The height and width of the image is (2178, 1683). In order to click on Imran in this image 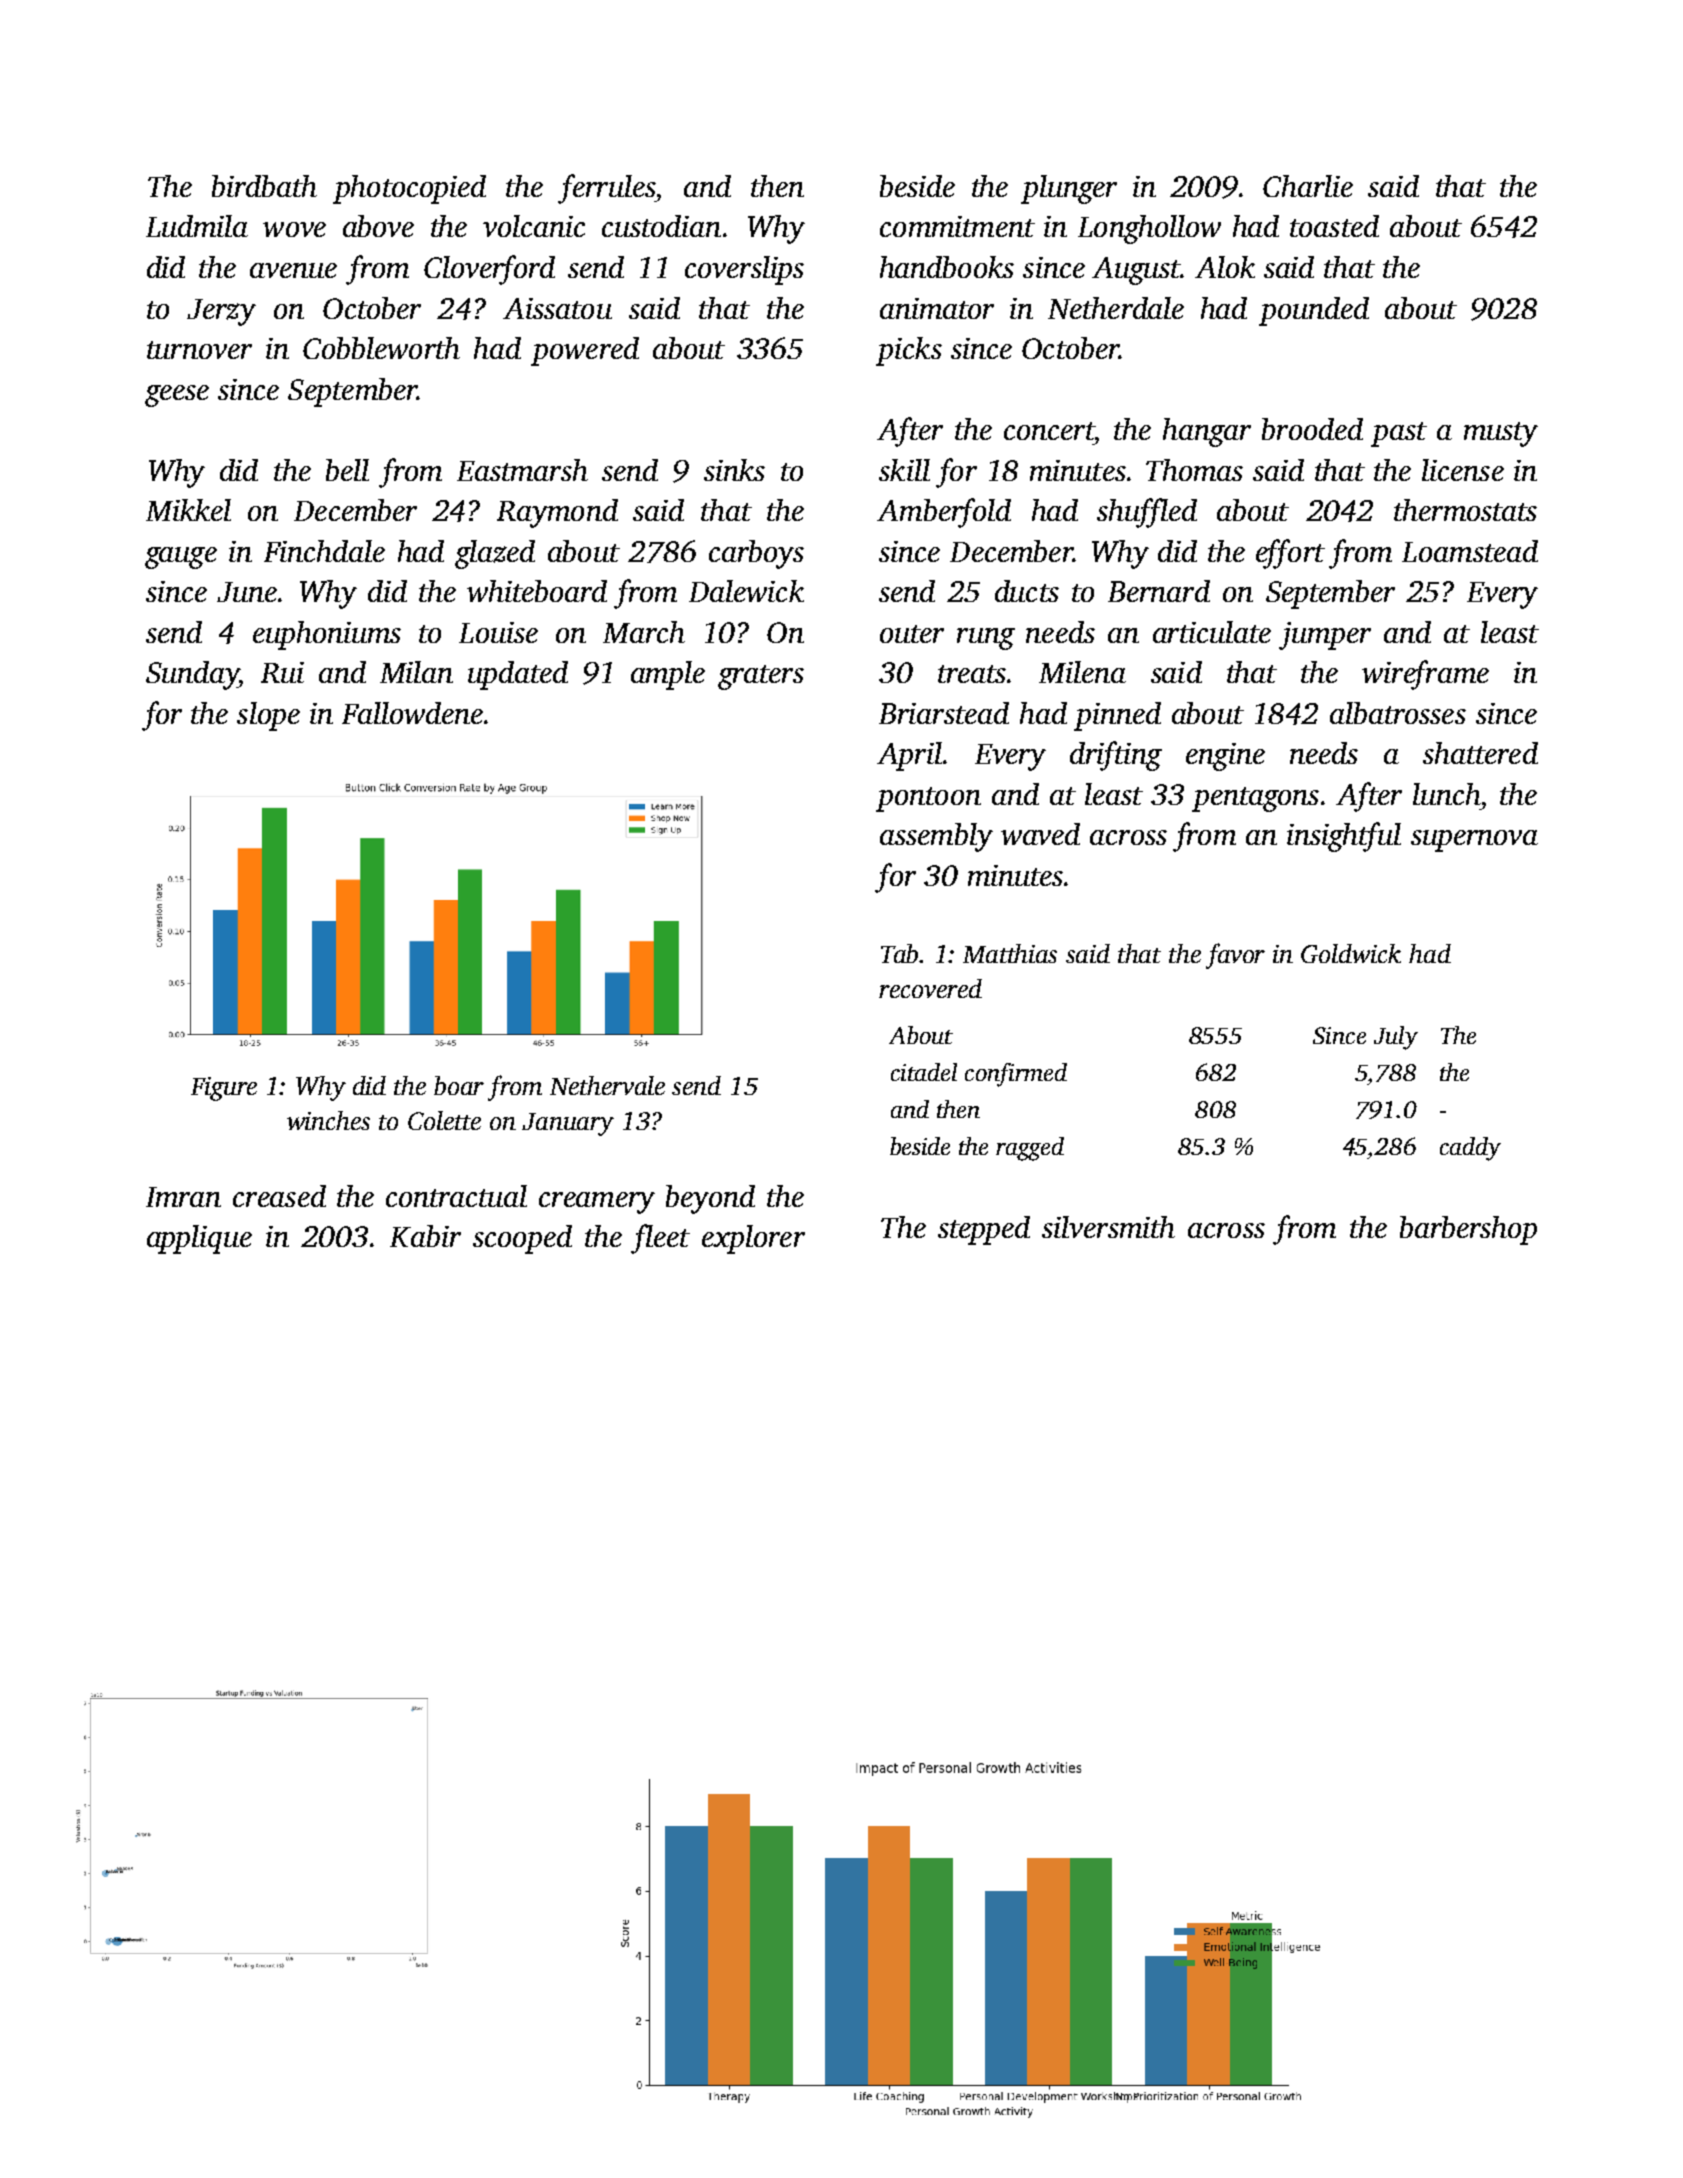, I will do `click(183, 1197)`.
